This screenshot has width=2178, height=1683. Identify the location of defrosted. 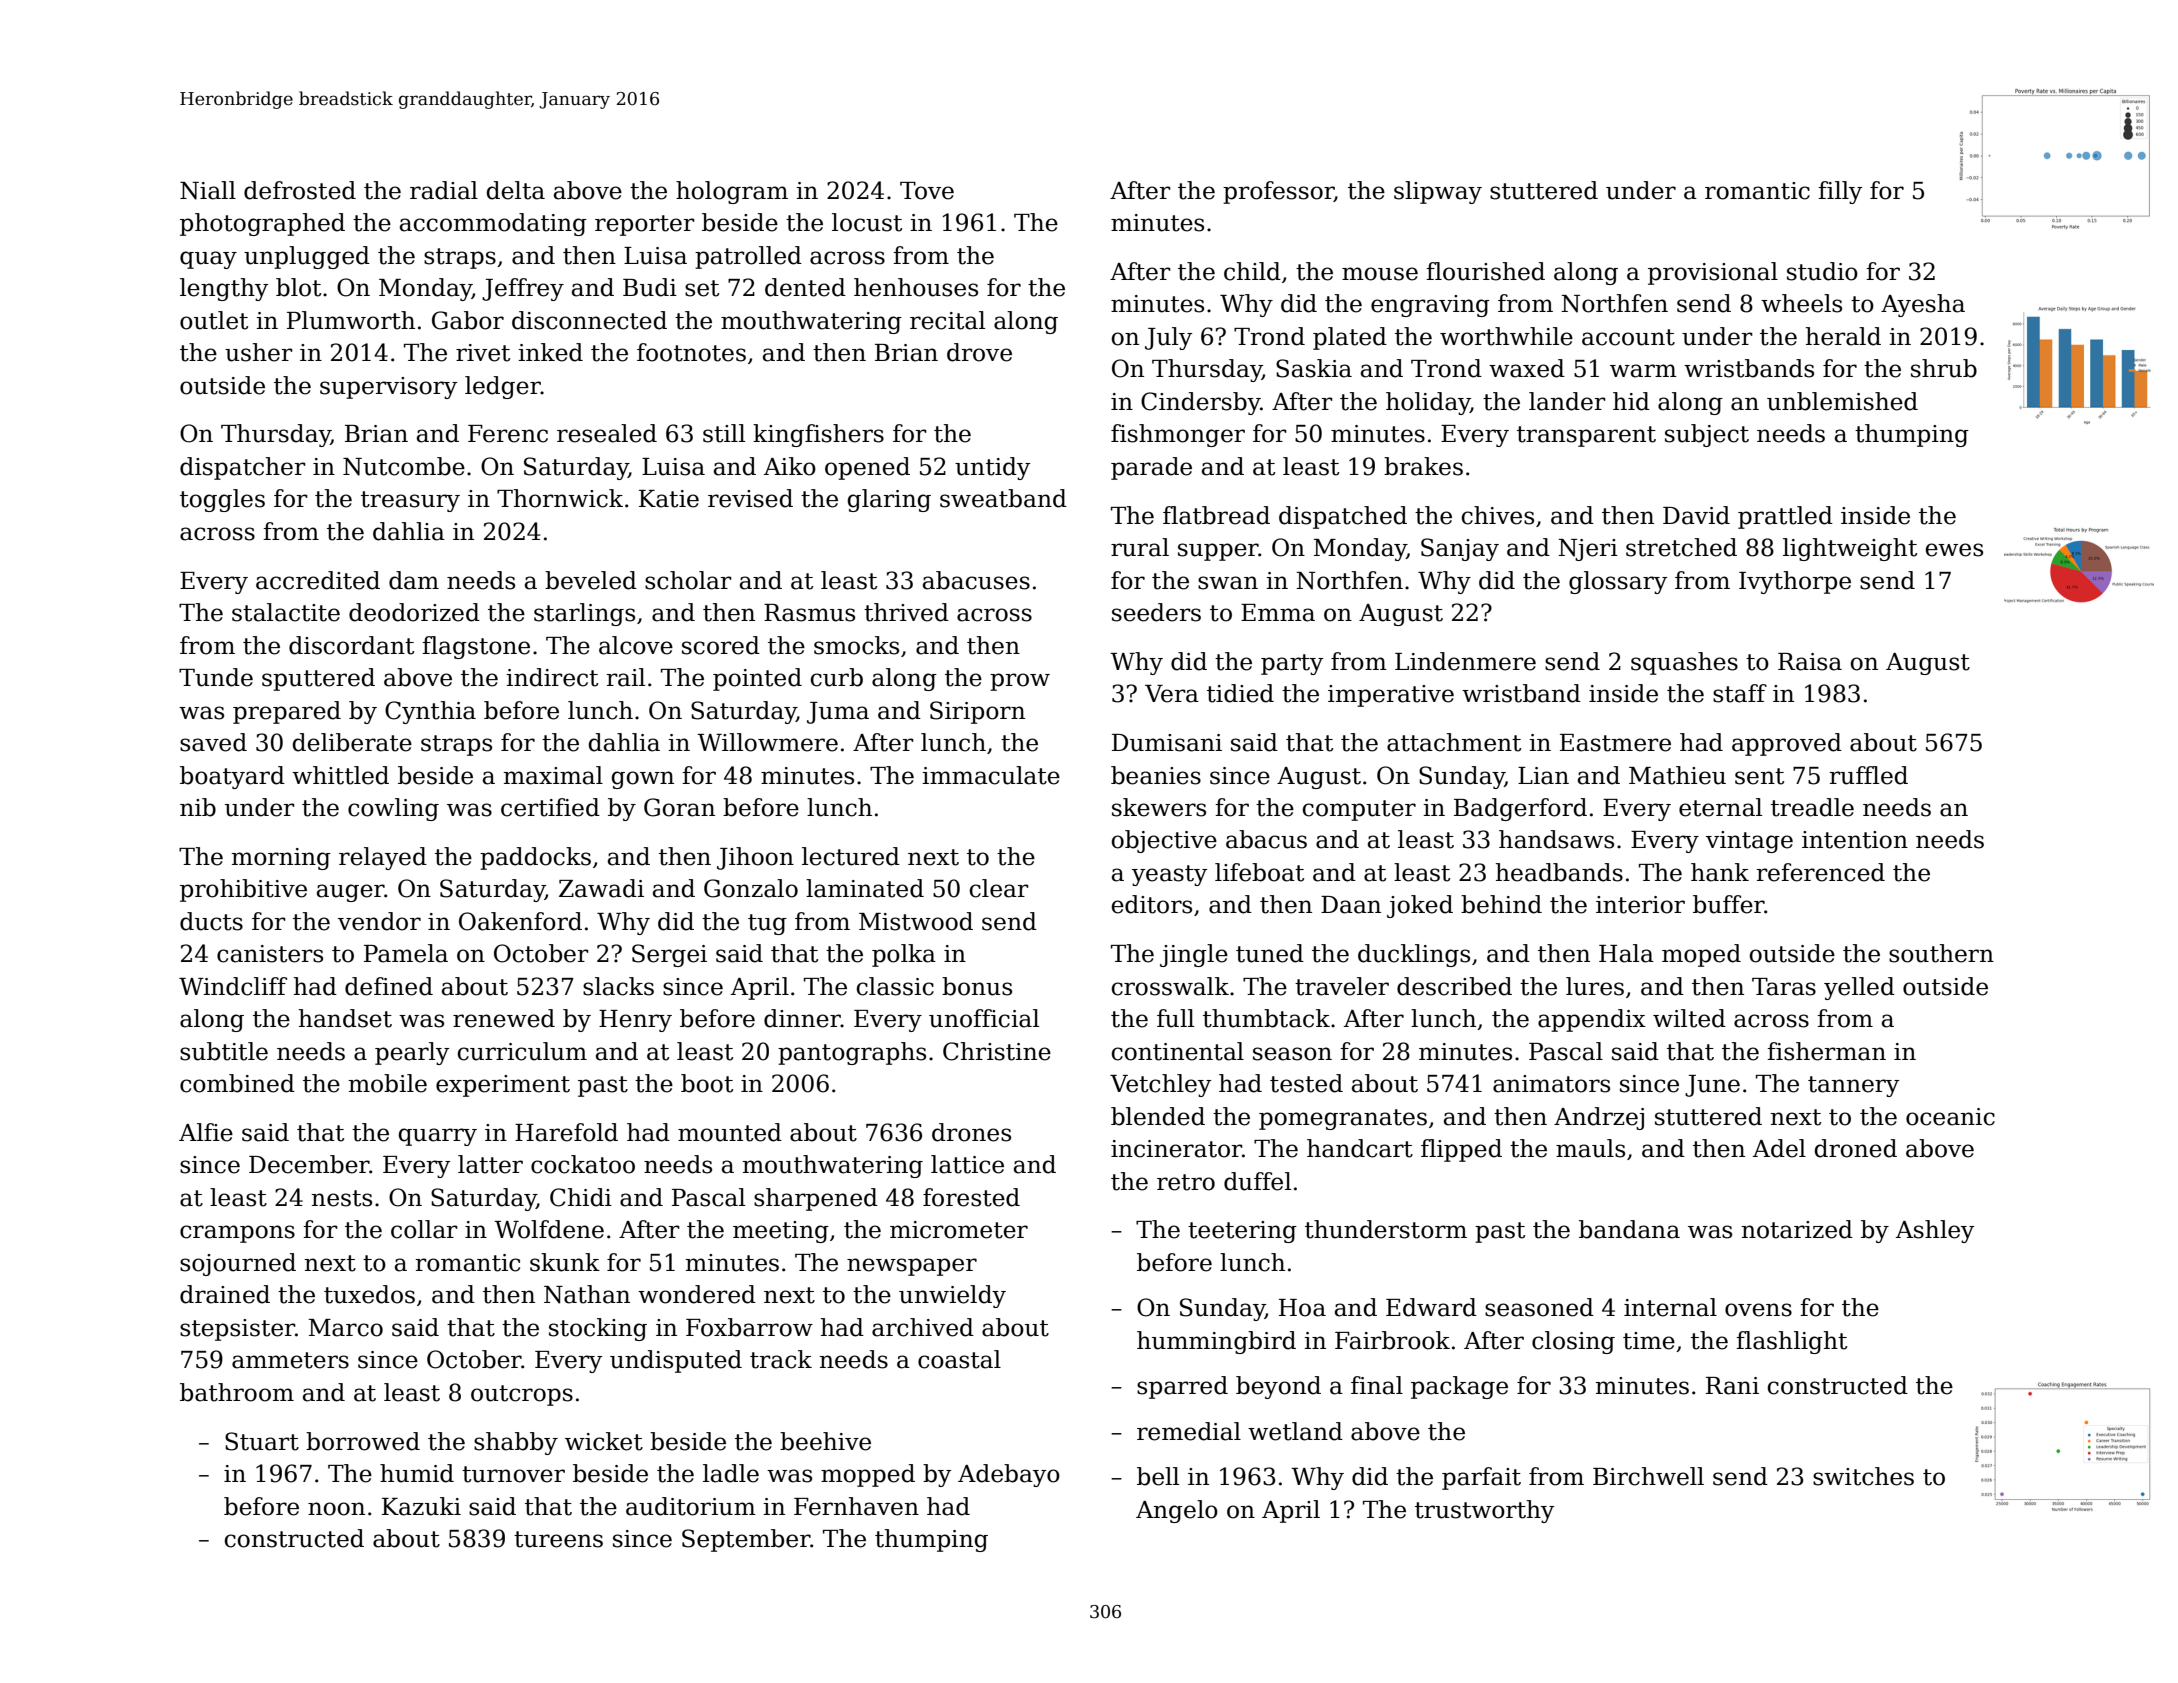
(300, 190).
